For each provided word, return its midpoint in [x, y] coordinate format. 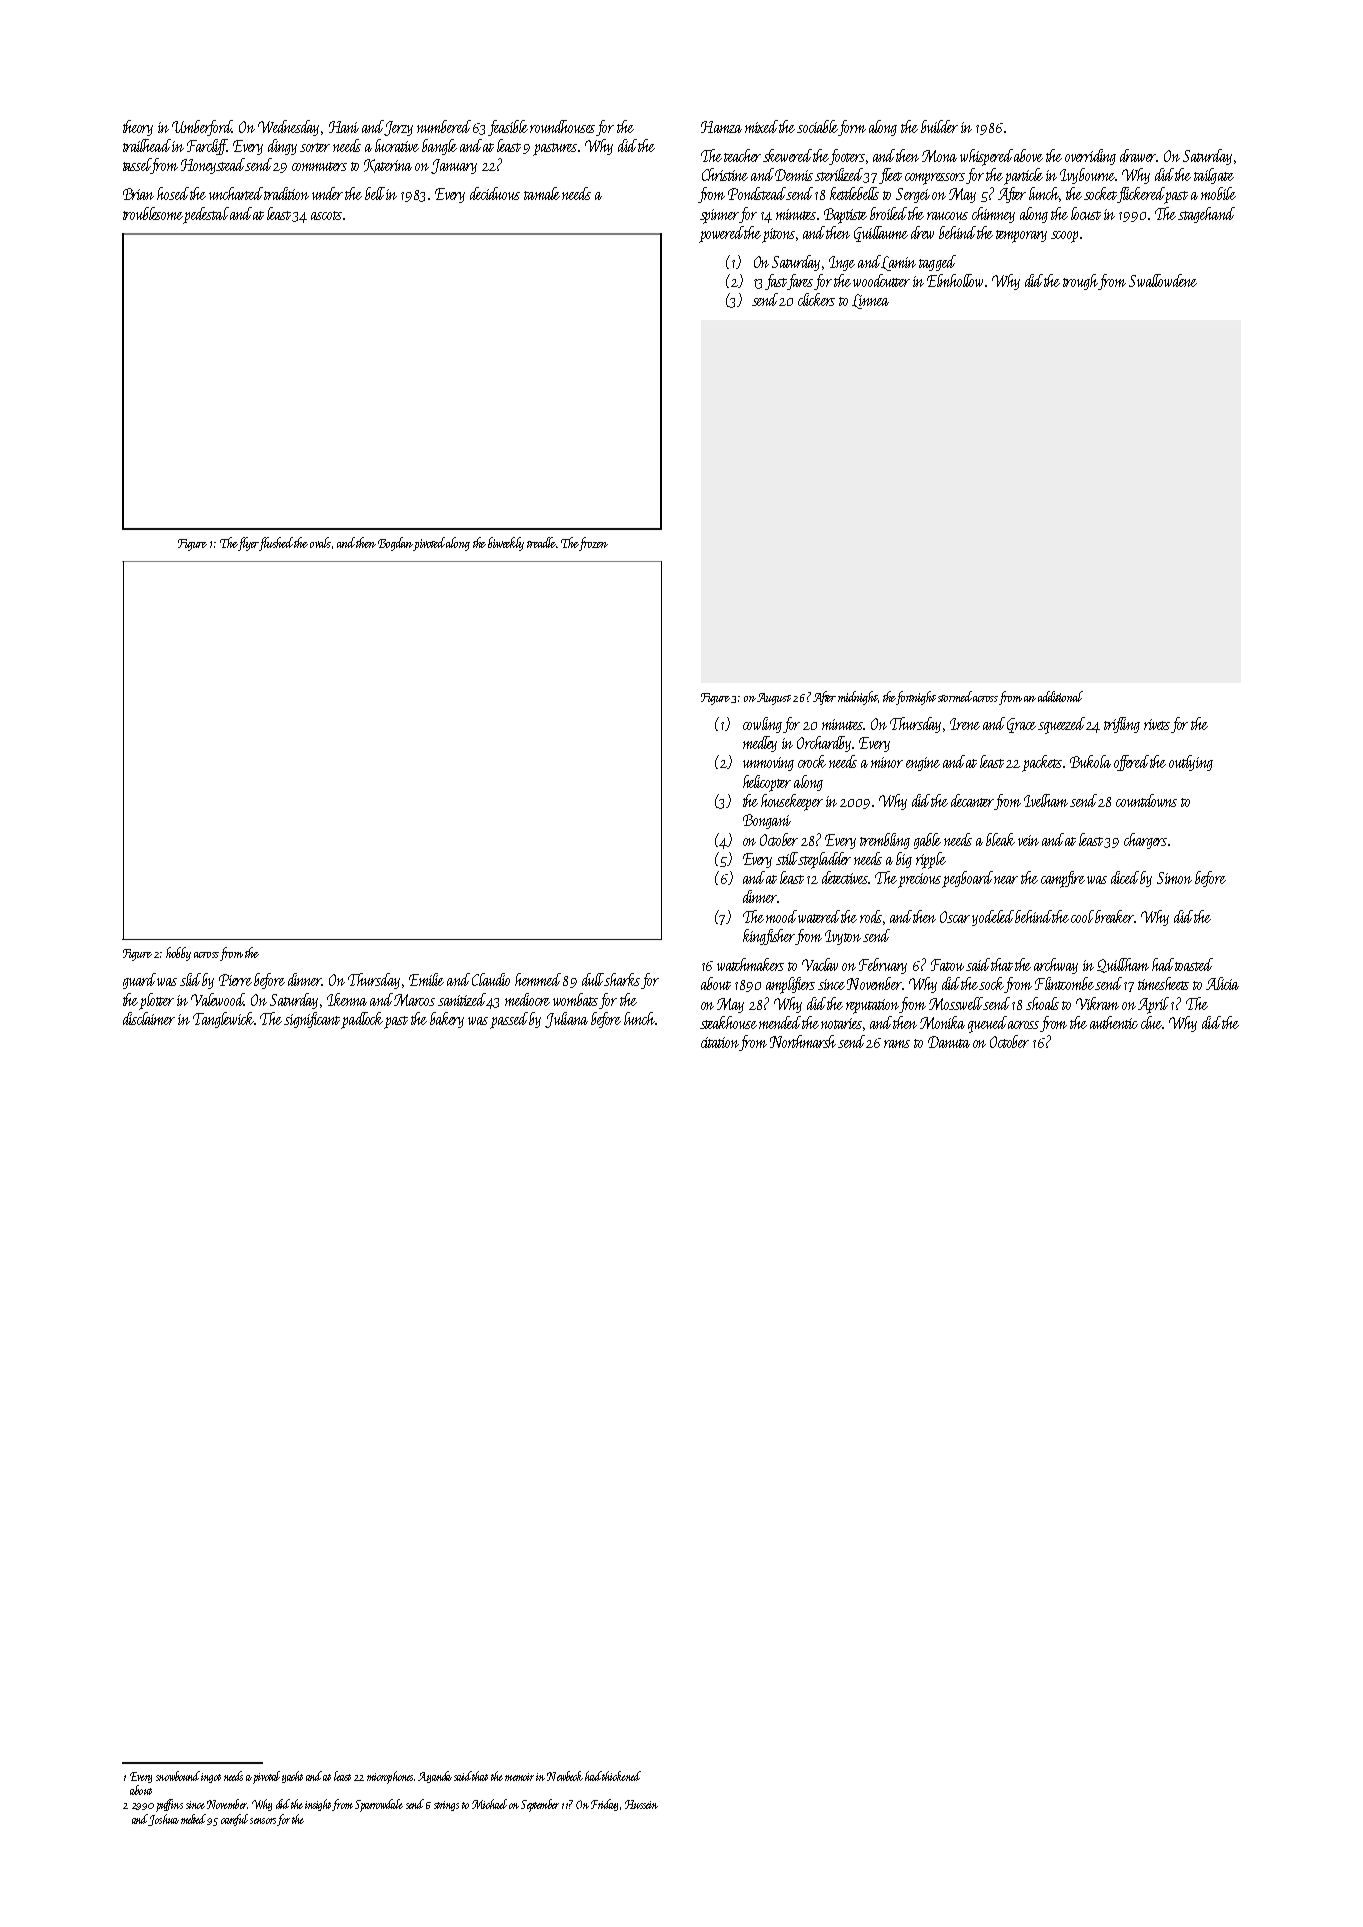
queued [987, 1024]
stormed [955, 696]
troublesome [153, 213]
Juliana [566, 1020]
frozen [593, 544]
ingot [211, 1778]
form [852, 128]
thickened [622, 1776]
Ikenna [347, 999]
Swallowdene [1163, 280]
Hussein [641, 1804]
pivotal [266, 1777]
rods [871, 916]
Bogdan [396, 544]
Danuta [949, 1042]
